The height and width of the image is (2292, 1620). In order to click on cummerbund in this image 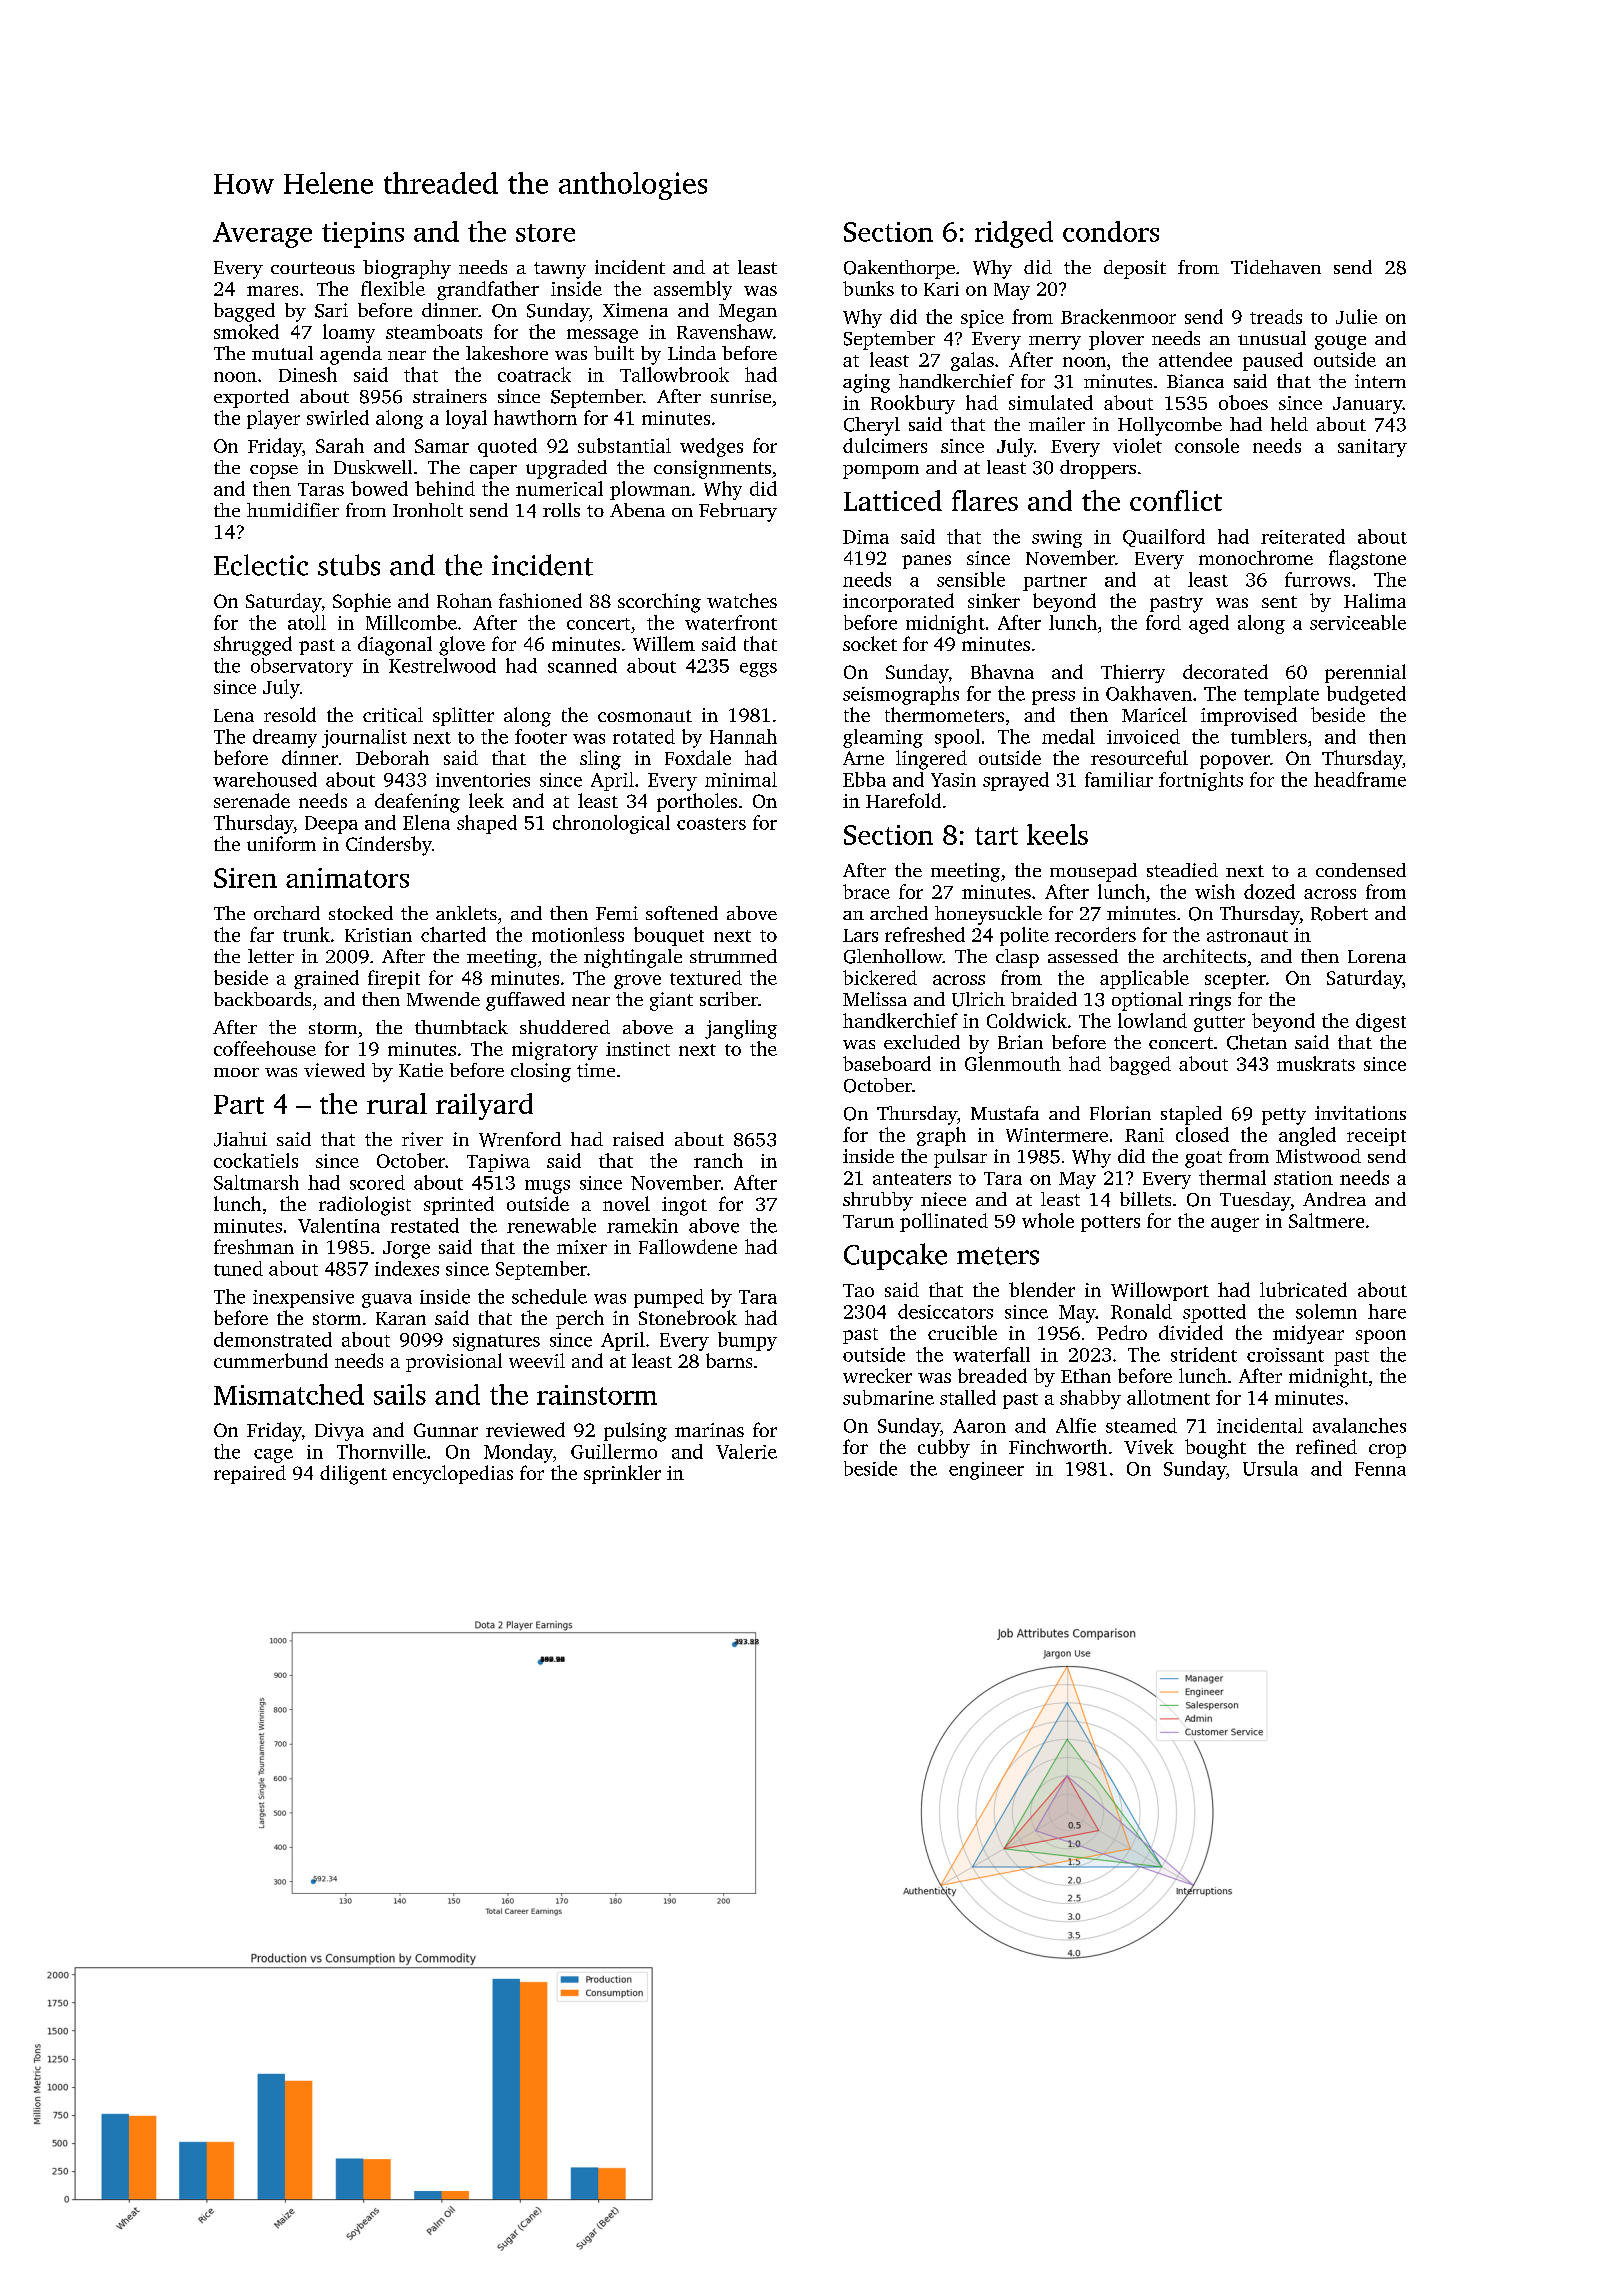, I will do `click(271, 1360)`.
